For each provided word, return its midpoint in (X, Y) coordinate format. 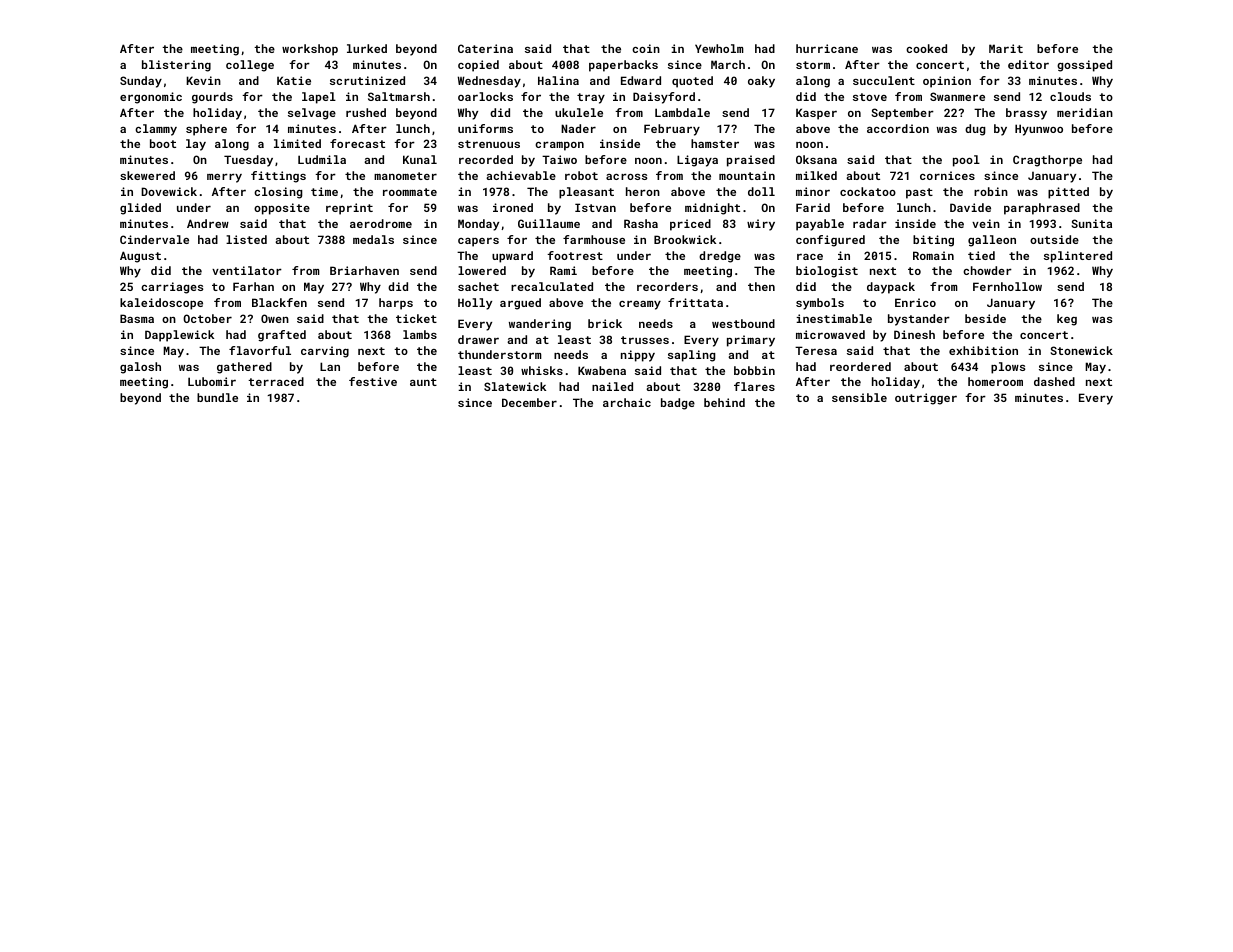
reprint (349, 209)
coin (646, 48)
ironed (513, 207)
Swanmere (957, 96)
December (529, 402)
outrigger (926, 399)
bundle (217, 397)
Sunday (141, 82)
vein (986, 223)
